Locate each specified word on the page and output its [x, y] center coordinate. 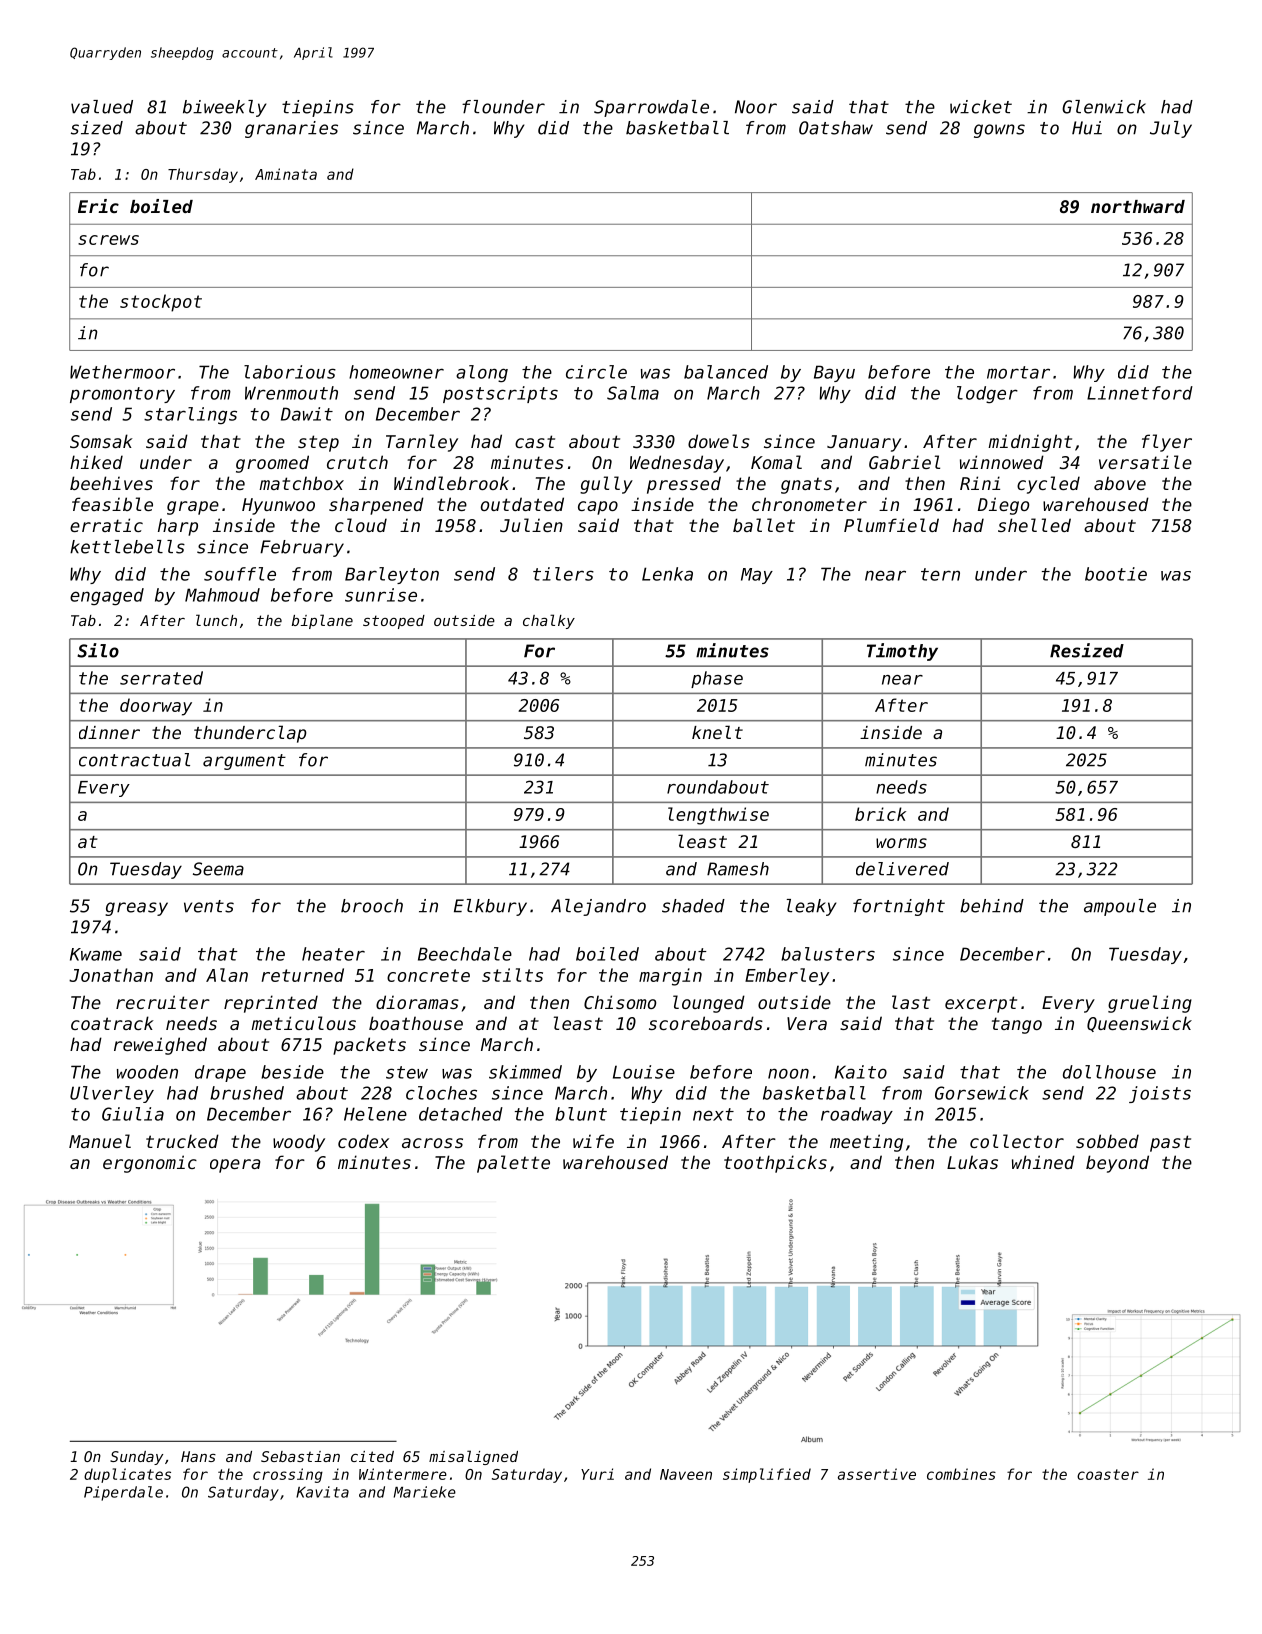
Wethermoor [122, 372]
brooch [372, 906]
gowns [999, 131]
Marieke [425, 1492]
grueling [1150, 1004]
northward [1138, 206]
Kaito [861, 1072]
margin [670, 977]
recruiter [163, 1002]
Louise [644, 1072]
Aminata [286, 174]
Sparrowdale [651, 108]
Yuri [597, 1474]
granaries [291, 129]
